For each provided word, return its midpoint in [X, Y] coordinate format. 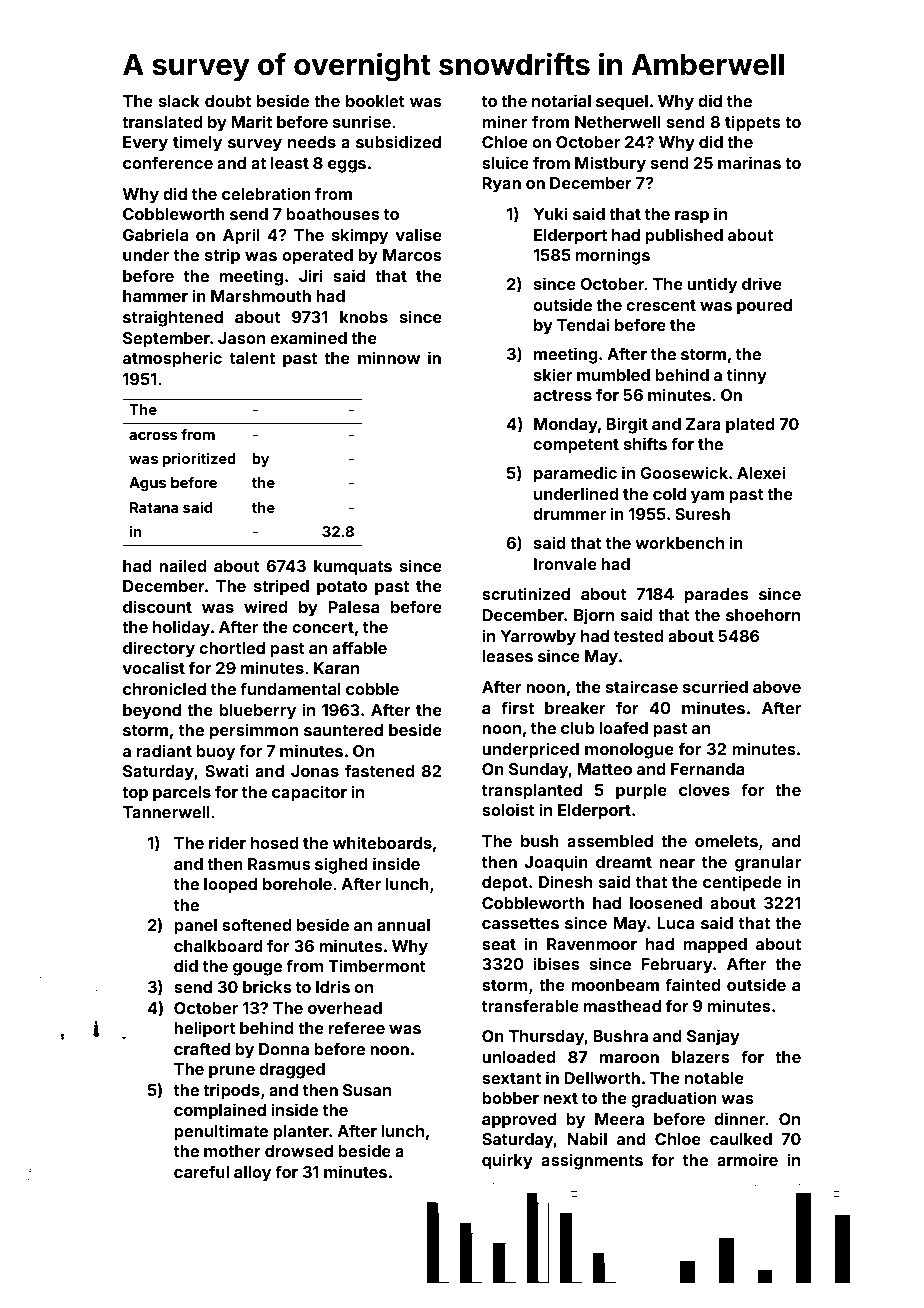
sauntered [343, 730]
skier [553, 374]
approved [519, 1121]
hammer [155, 296]
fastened [380, 770]
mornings [612, 256]
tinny [747, 376]
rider [227, 842]
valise [418, 234]
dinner [740, 1118]
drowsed [299, 1151]
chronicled [164, 688]
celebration [266, 193]
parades [717, 596]
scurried [715, 686]
